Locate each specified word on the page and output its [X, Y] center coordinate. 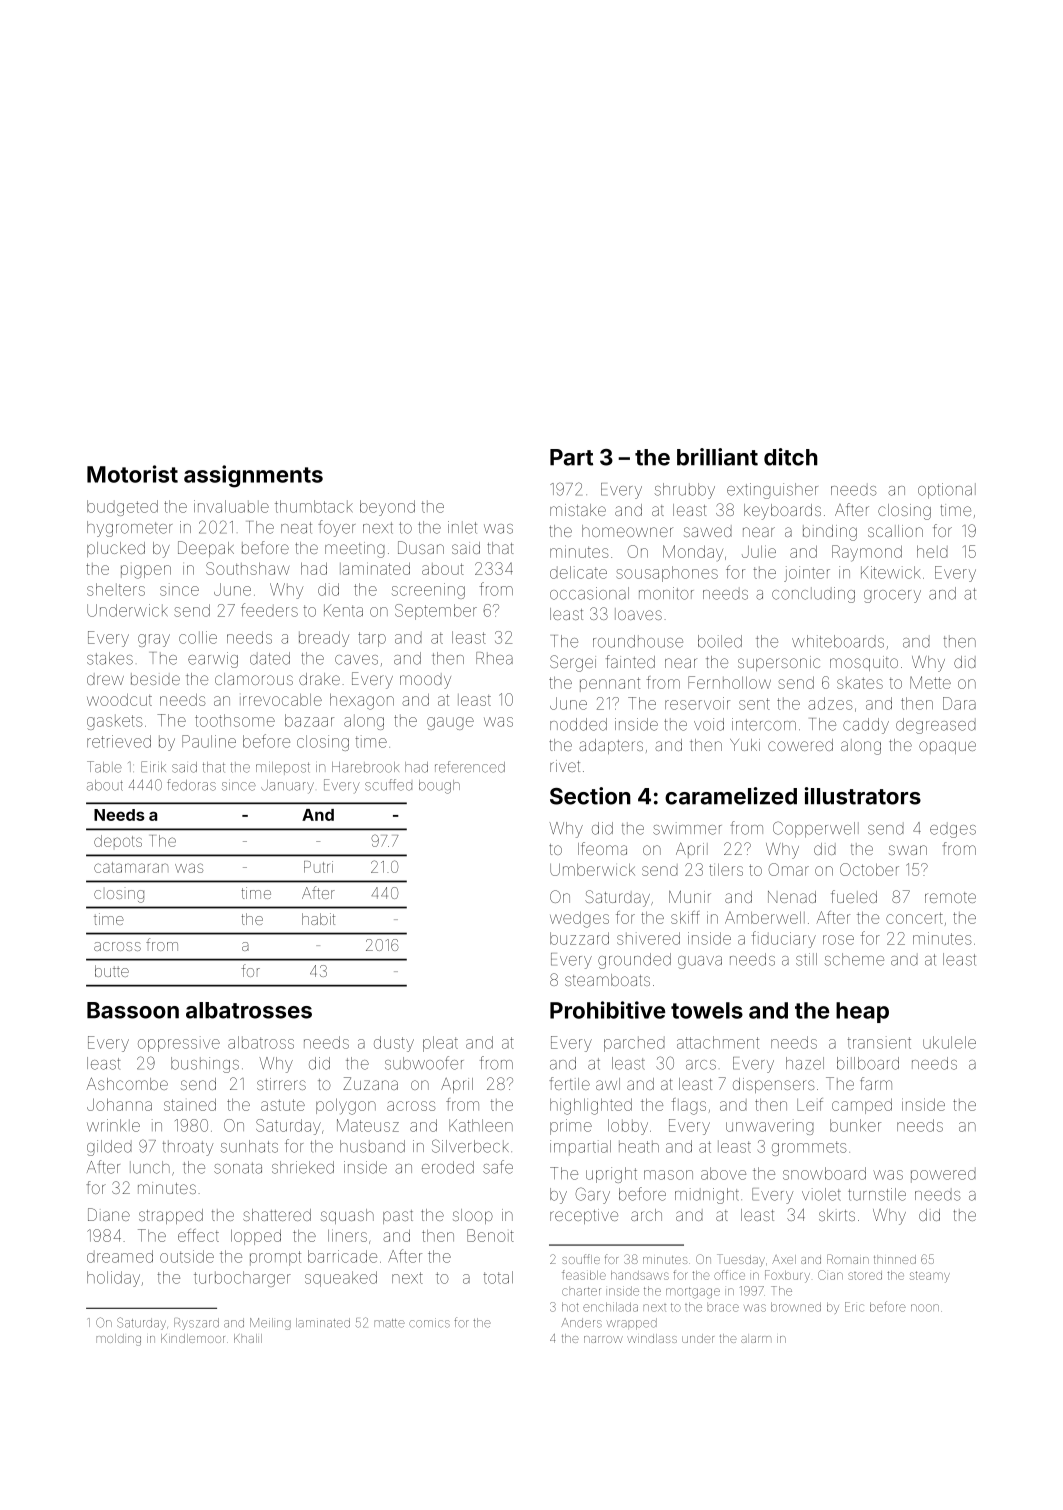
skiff [685, 917]
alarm [756, 1338]
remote [950, 897]
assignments [253, 476]
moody [425, 681]
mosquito [864, 663]
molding [118, 1340]
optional [947, 491]
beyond [387, 508]
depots [118, 841]
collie [198, 637]
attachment [718, 1042]
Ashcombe [127, 1083]
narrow [603, 1339]
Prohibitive [607, 1010]
